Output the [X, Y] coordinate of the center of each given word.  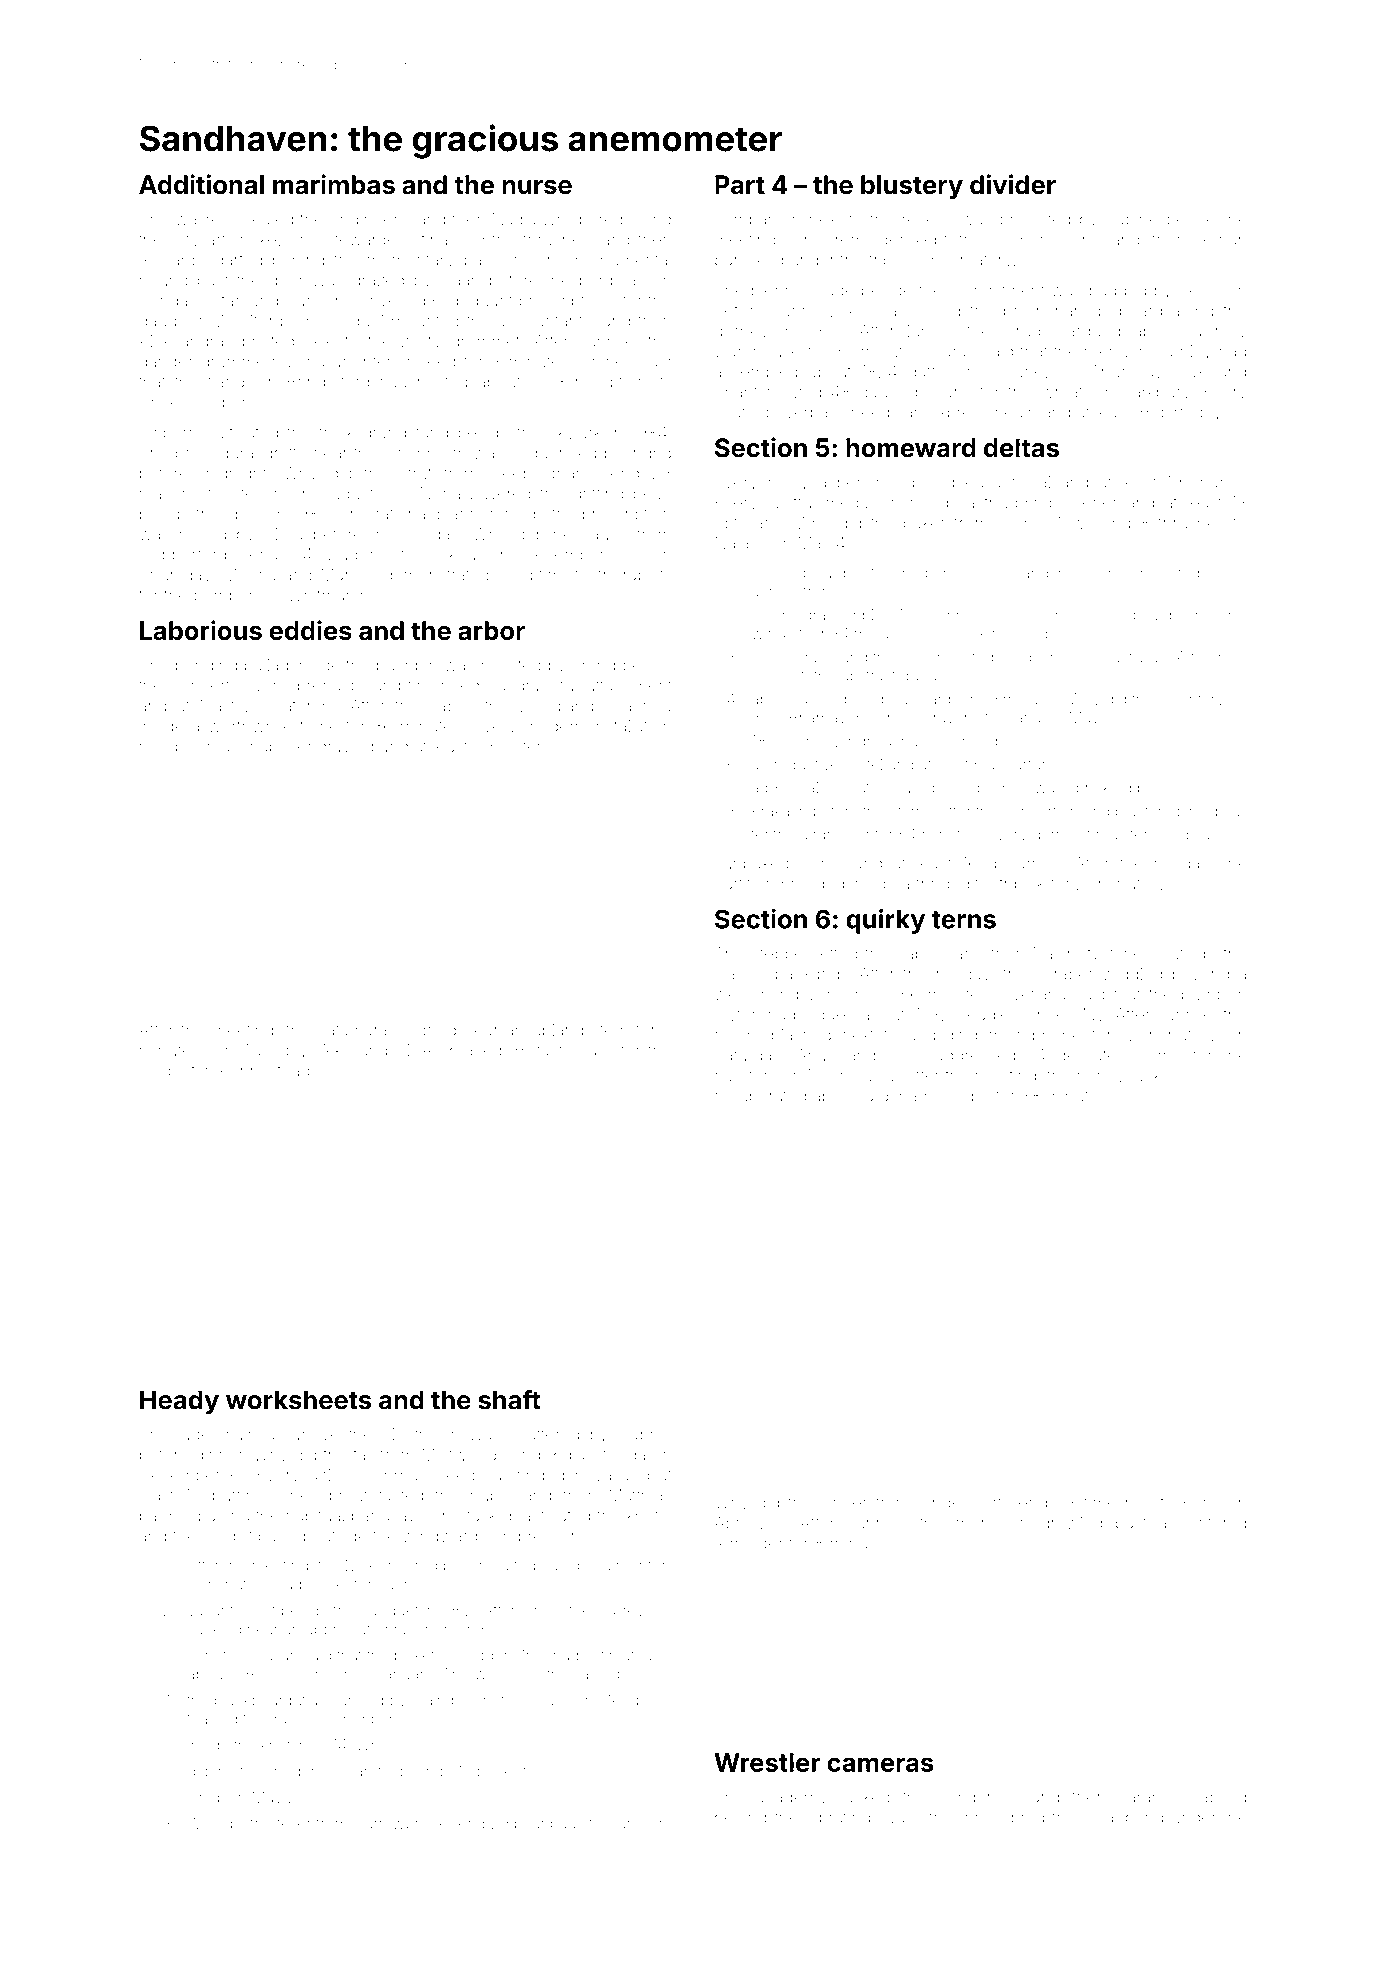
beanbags [549, 1825]
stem [609, 1031]
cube [970, 1096]
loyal [1100, 1819]
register [1122, 836]
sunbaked [752, 863]
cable [449, 705]
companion [757, 220]
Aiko [335, 1050]
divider [1013, 184]
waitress [206, 219]
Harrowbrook [400, 1824]
